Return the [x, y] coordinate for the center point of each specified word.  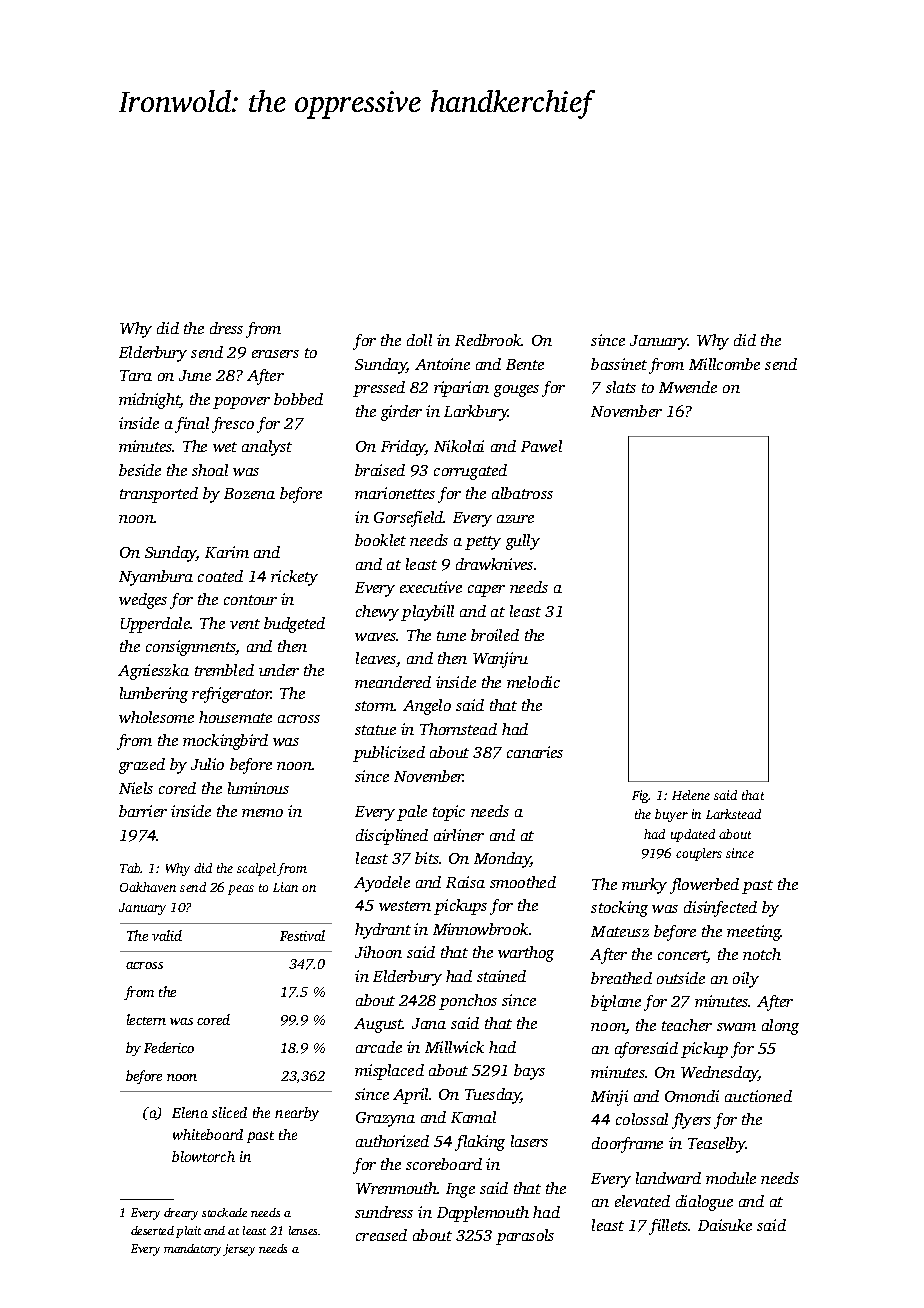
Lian [285, 887]
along [780, 1027]
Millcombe [724, 364]
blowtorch [203, 1156]
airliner [459, 835]
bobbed [298, 399]
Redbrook [488, 340]
